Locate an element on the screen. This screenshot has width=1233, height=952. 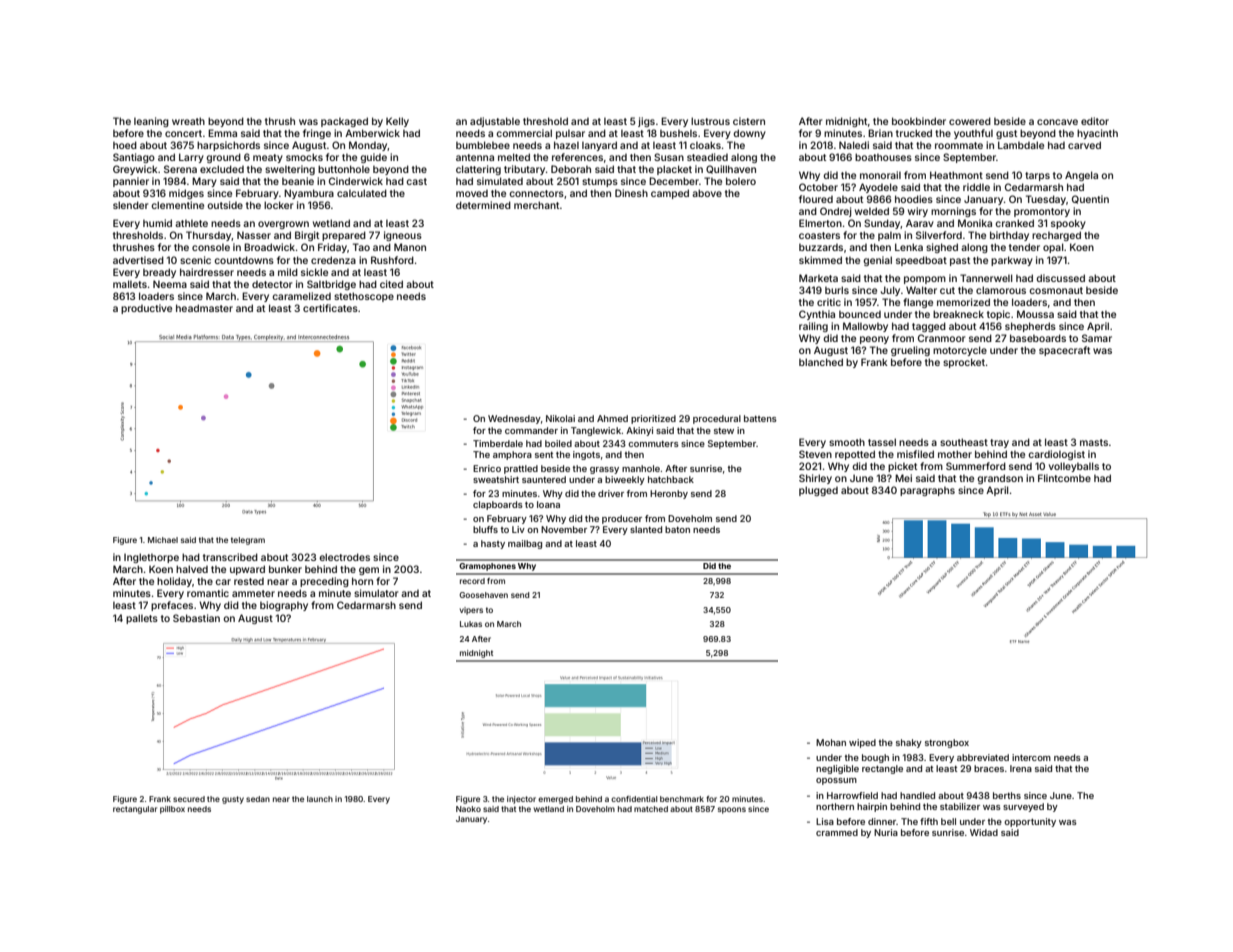
sauntered is located at coordinates (544, 479).
